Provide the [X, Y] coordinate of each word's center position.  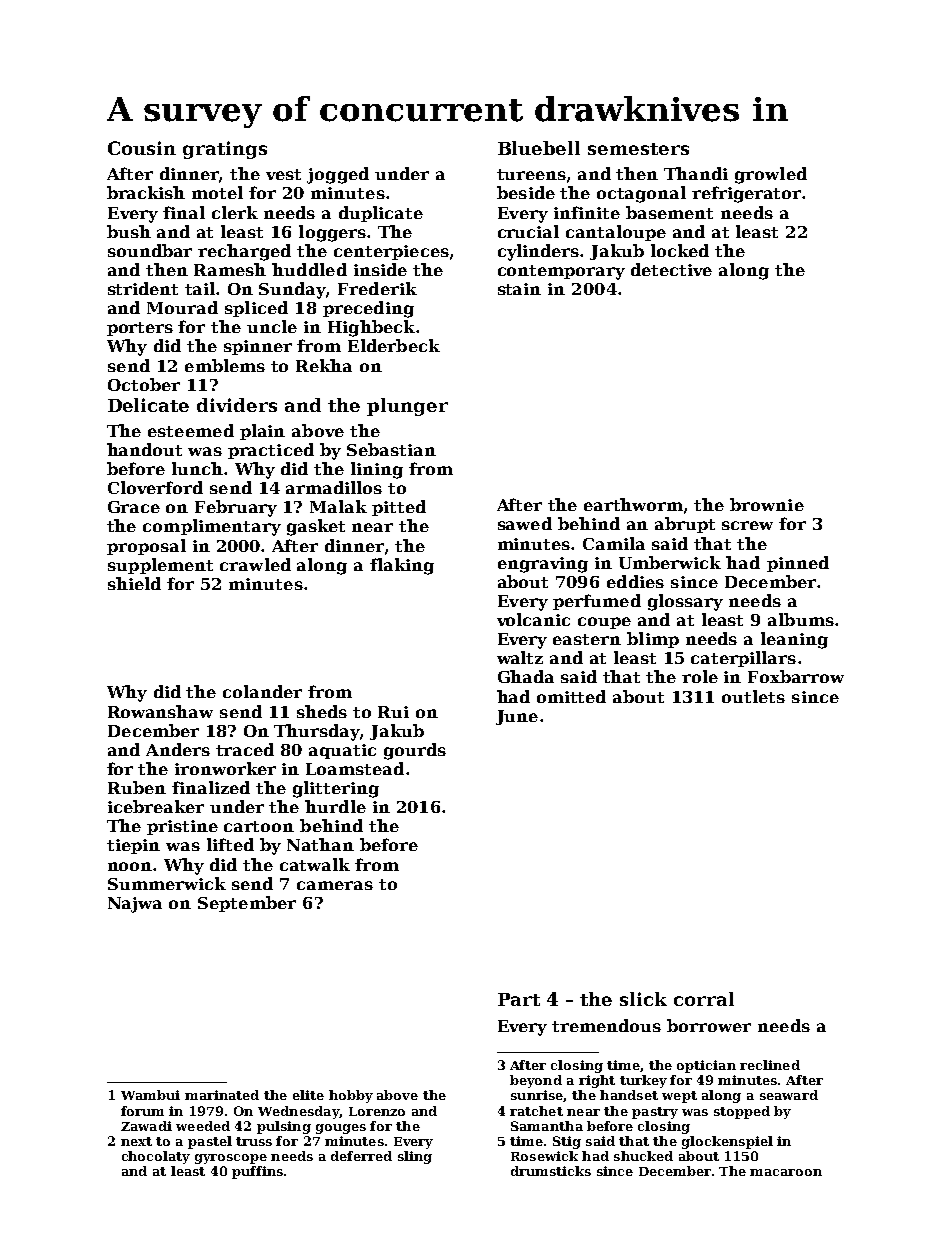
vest [283, 174]
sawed [525, 523]
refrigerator [746, 194]
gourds [415, 751]
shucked [643, 1156]
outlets [753, 696]
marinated [222, 1095]
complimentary [212, 527]
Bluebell [539, 148]
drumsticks [551, 1171]
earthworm [633, 504]
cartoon [259, 826]
